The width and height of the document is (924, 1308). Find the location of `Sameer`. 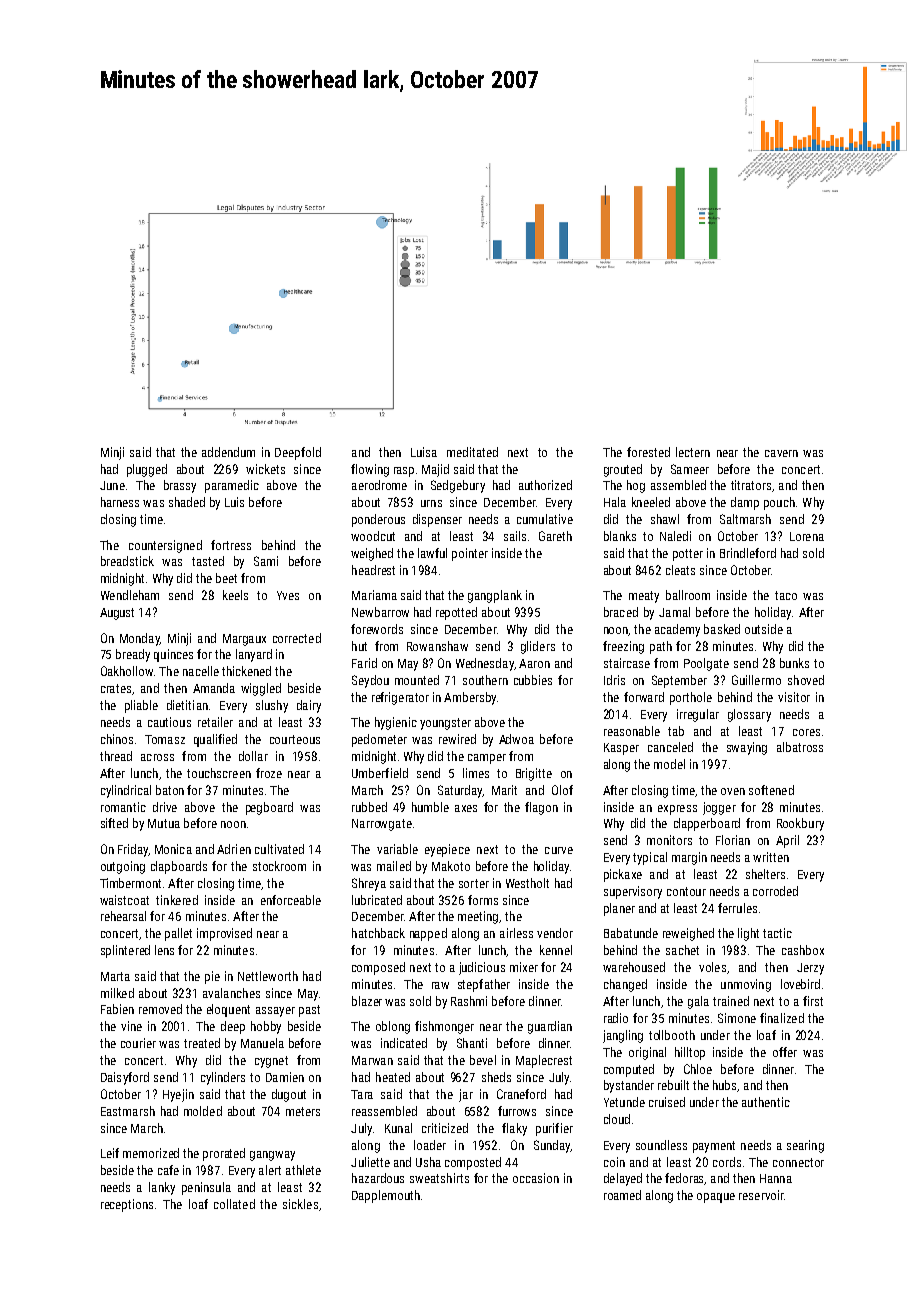

Sameer is located at coordinates (690, 469).
